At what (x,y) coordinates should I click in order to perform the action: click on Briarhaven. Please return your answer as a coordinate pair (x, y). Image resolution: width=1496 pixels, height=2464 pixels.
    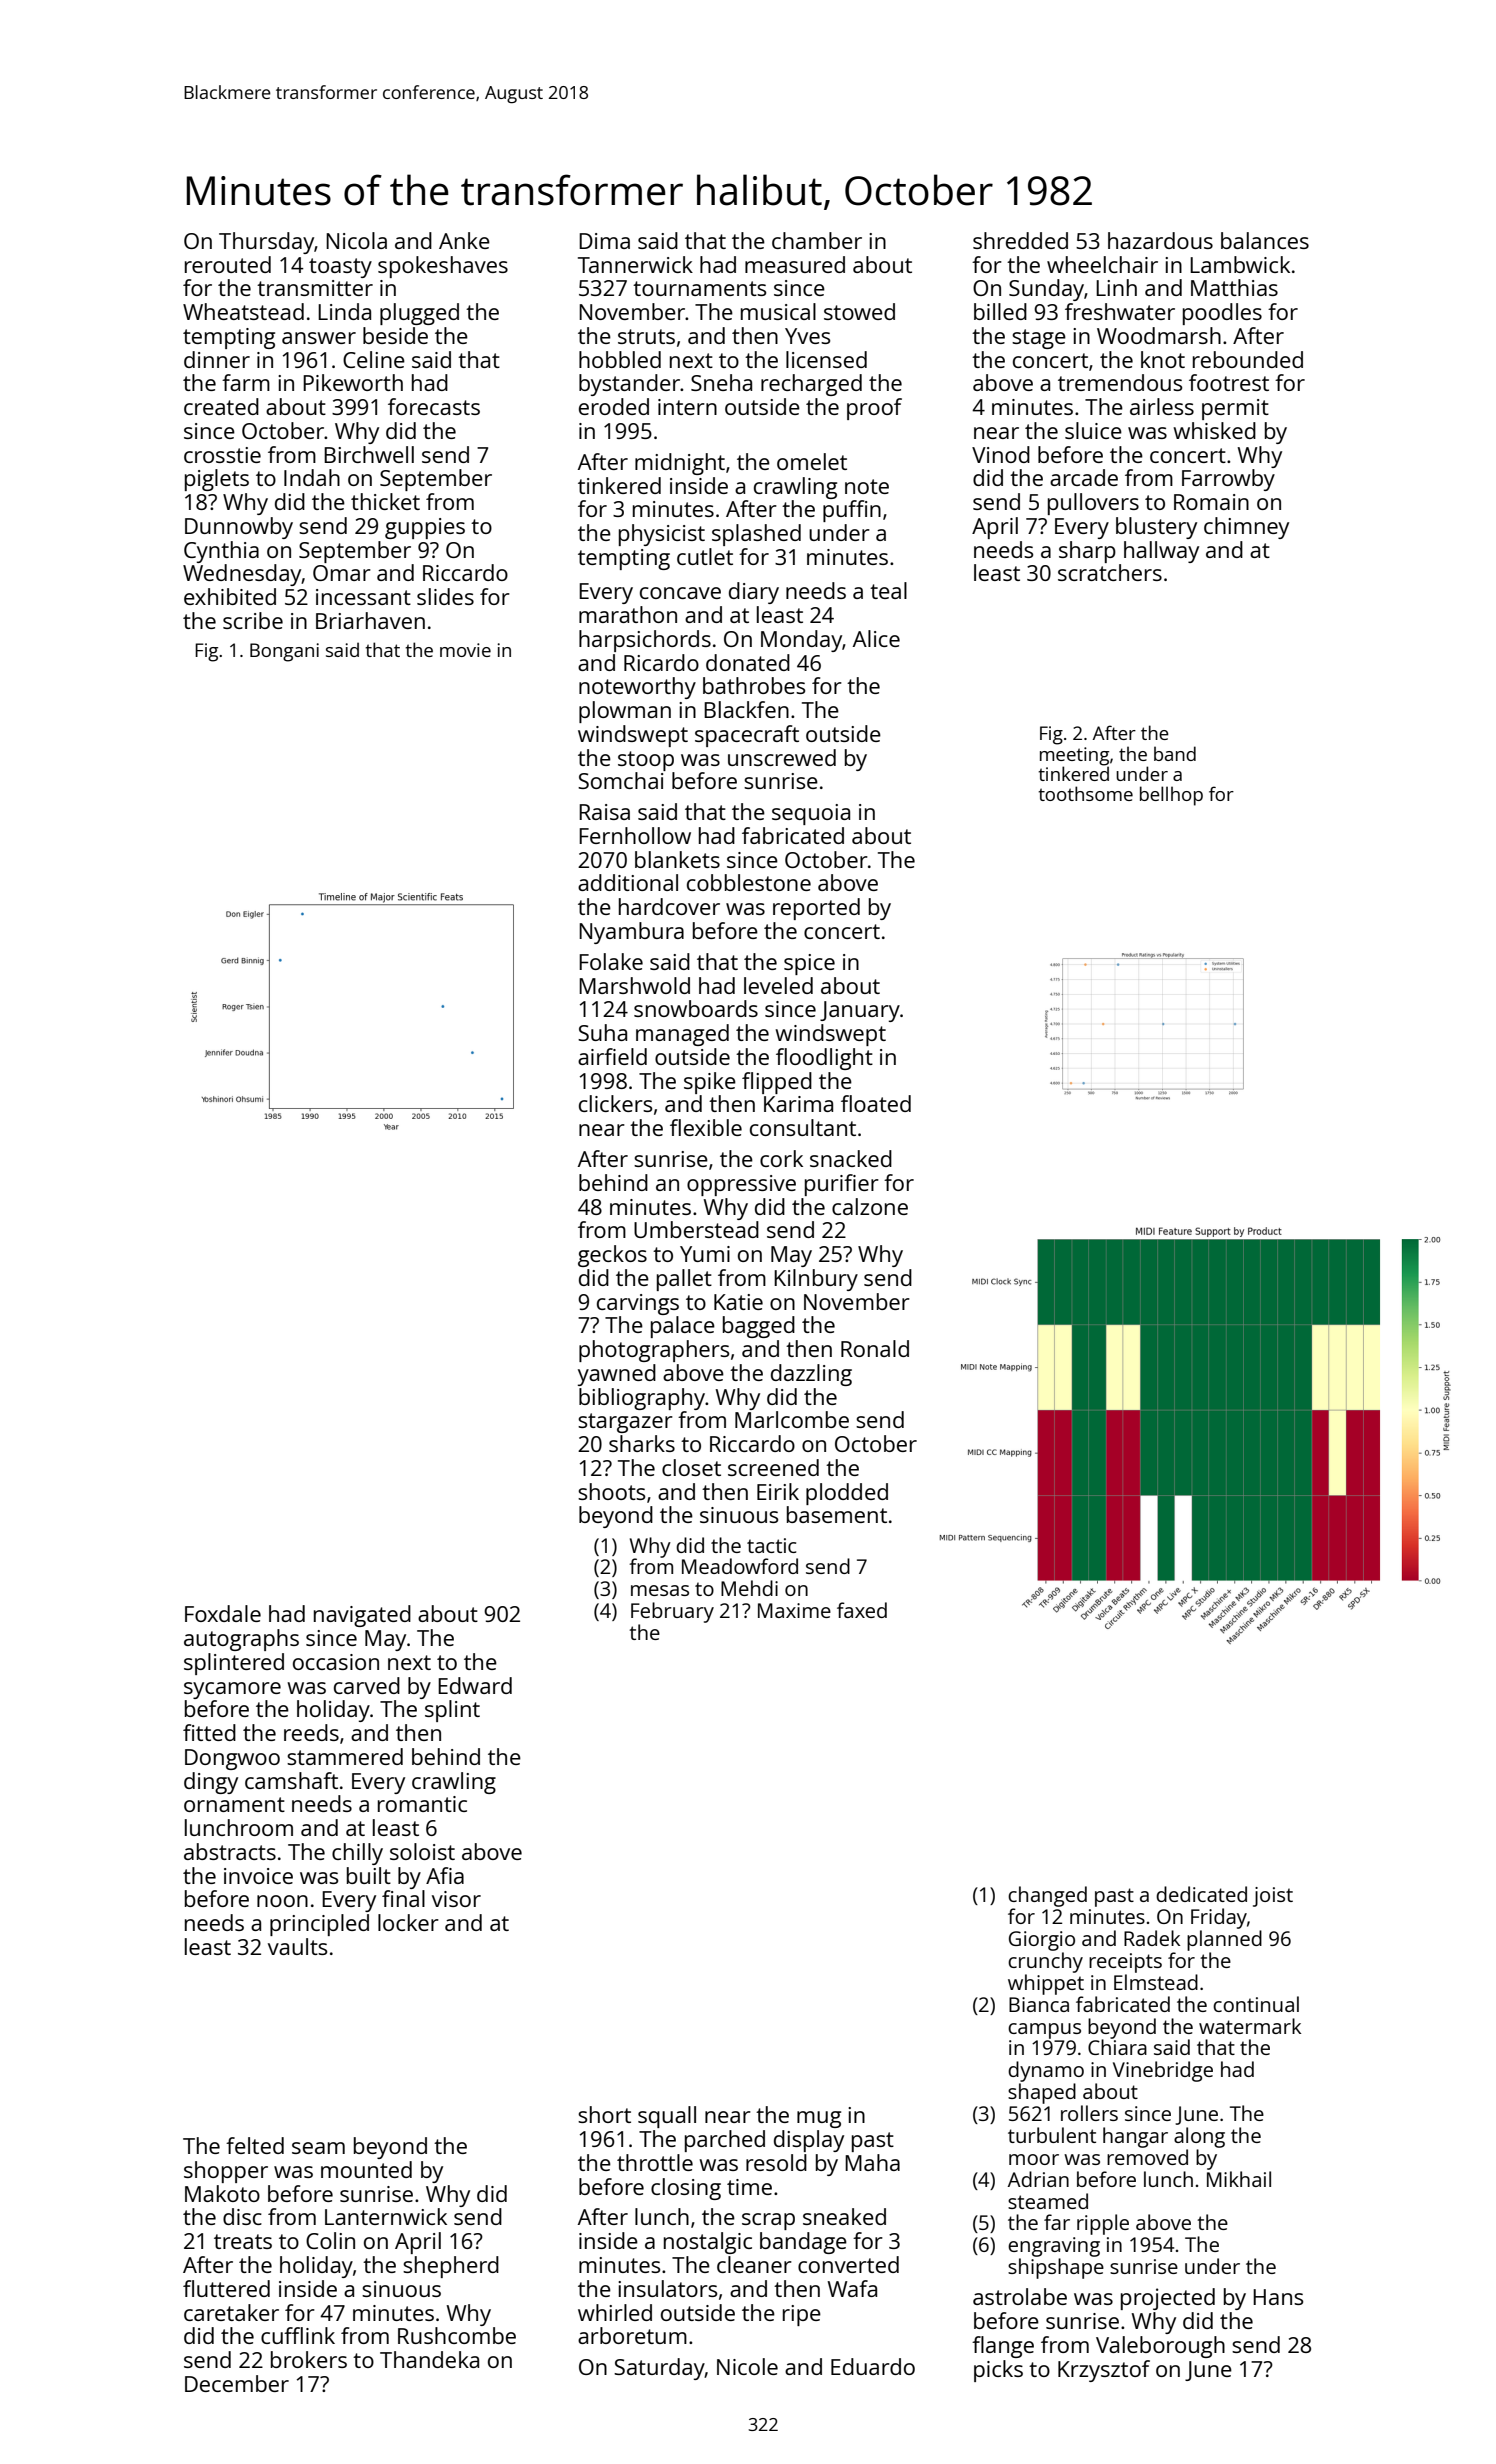
    Looking at the image, I should click on (370, 620).
